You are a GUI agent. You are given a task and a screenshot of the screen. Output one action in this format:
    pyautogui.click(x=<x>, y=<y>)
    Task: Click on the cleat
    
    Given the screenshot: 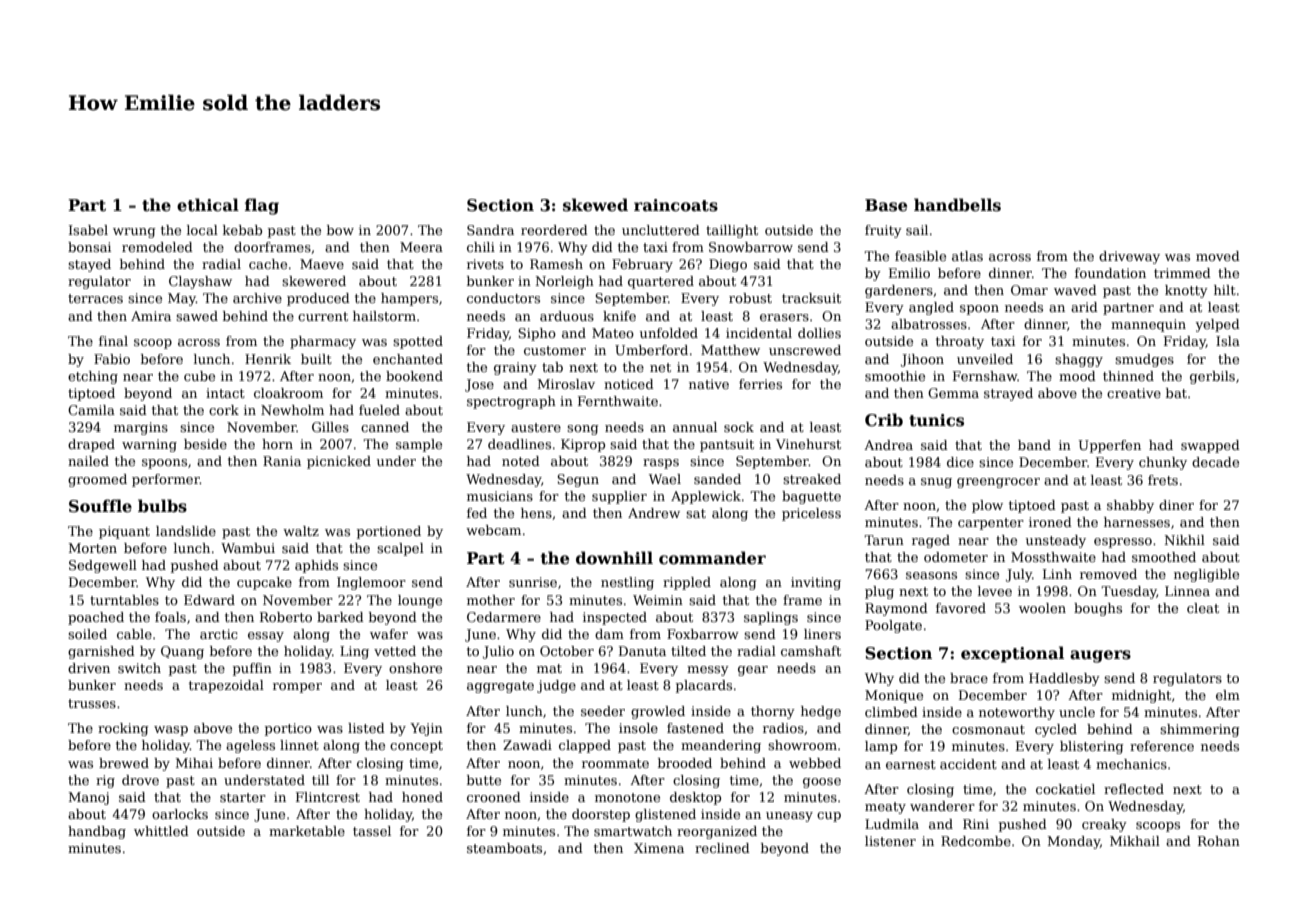 What is the action you would take?
    pyautogui.click(x=1203, y=608)
